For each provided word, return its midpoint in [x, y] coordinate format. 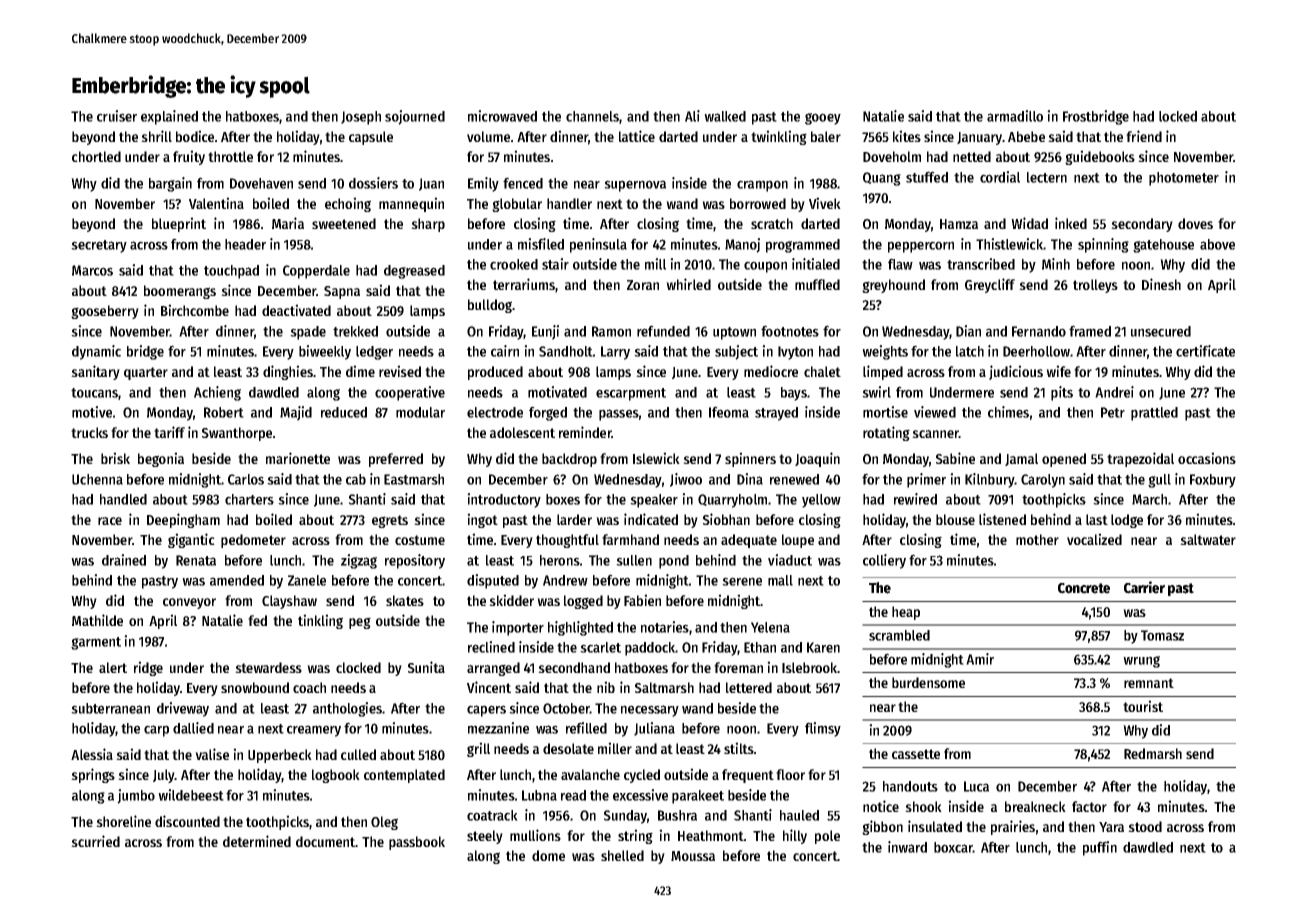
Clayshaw [289, 602]
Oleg [384, 823]
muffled [817, 284]
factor [1089, 806]
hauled [799, 815]
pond [674, 562]
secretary [99, 246]
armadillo [1015, 116]
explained [169, 117]
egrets [390, 521]
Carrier [1144, 587]
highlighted [580, 628]
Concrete [1084, 588]
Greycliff [990, 285]
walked [725, 116]
